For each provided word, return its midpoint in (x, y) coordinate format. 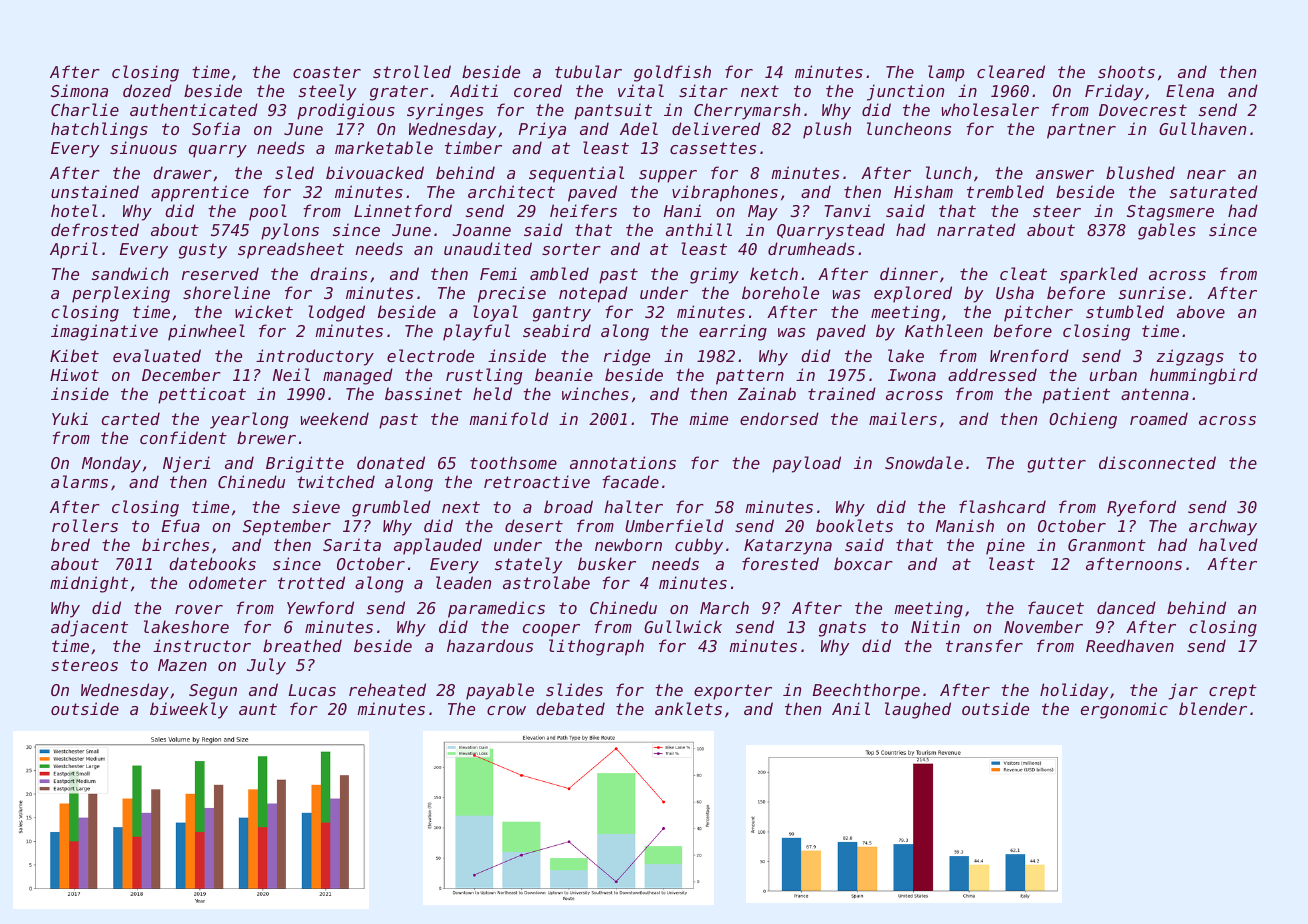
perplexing (121, 294)
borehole (780, 292)
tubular (588, 71)
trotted (311, 582)
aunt (258, 709)
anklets (688, 708)
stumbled (1125, 311)
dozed (147, 90)
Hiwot (74, 374)
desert (534, 525)
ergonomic (1124, 710)
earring (733, 332)
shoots (1126, 71)
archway (1223, 527)
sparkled (1099, 275)
